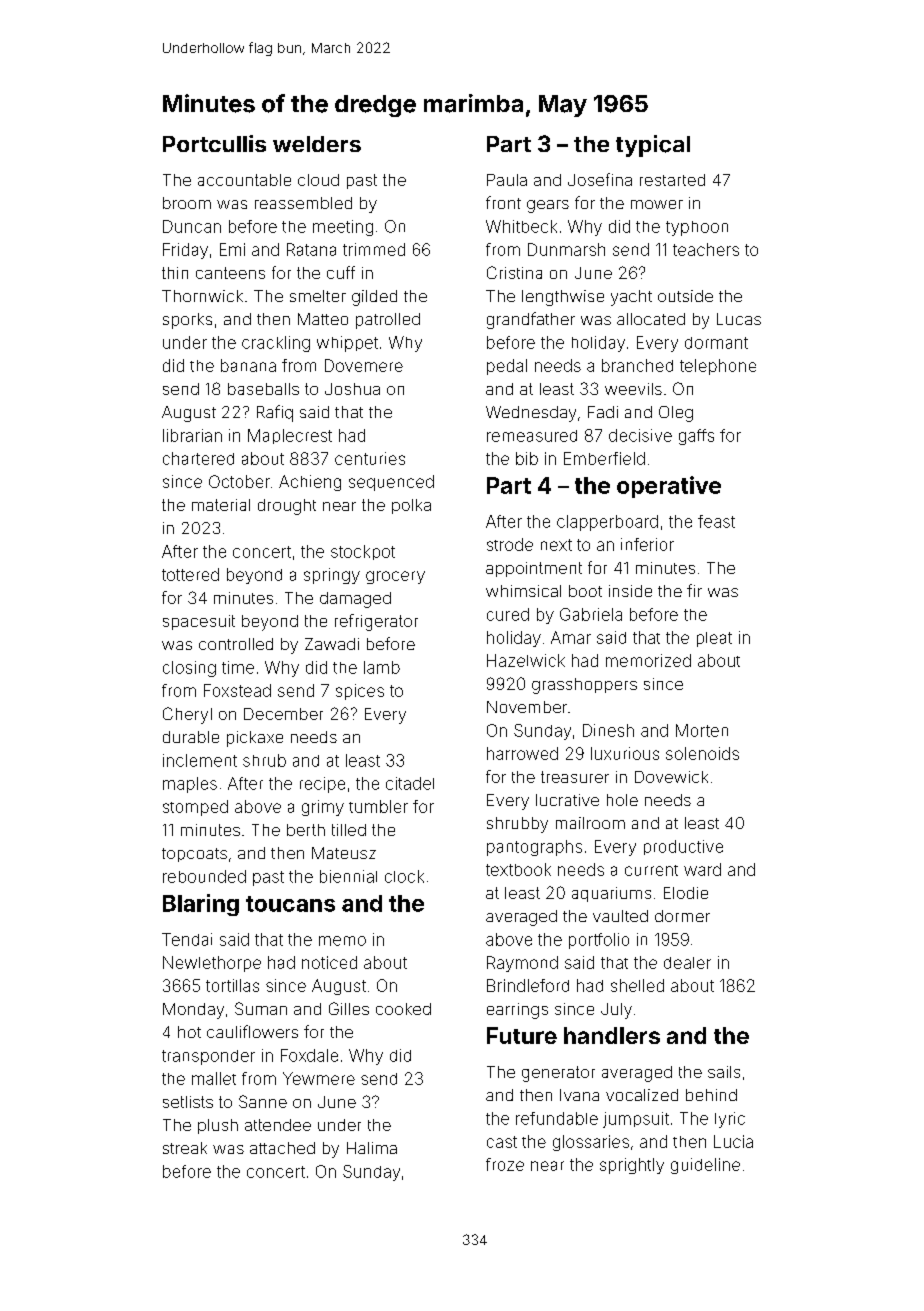  I want to click on clock, so click(404, 876).
